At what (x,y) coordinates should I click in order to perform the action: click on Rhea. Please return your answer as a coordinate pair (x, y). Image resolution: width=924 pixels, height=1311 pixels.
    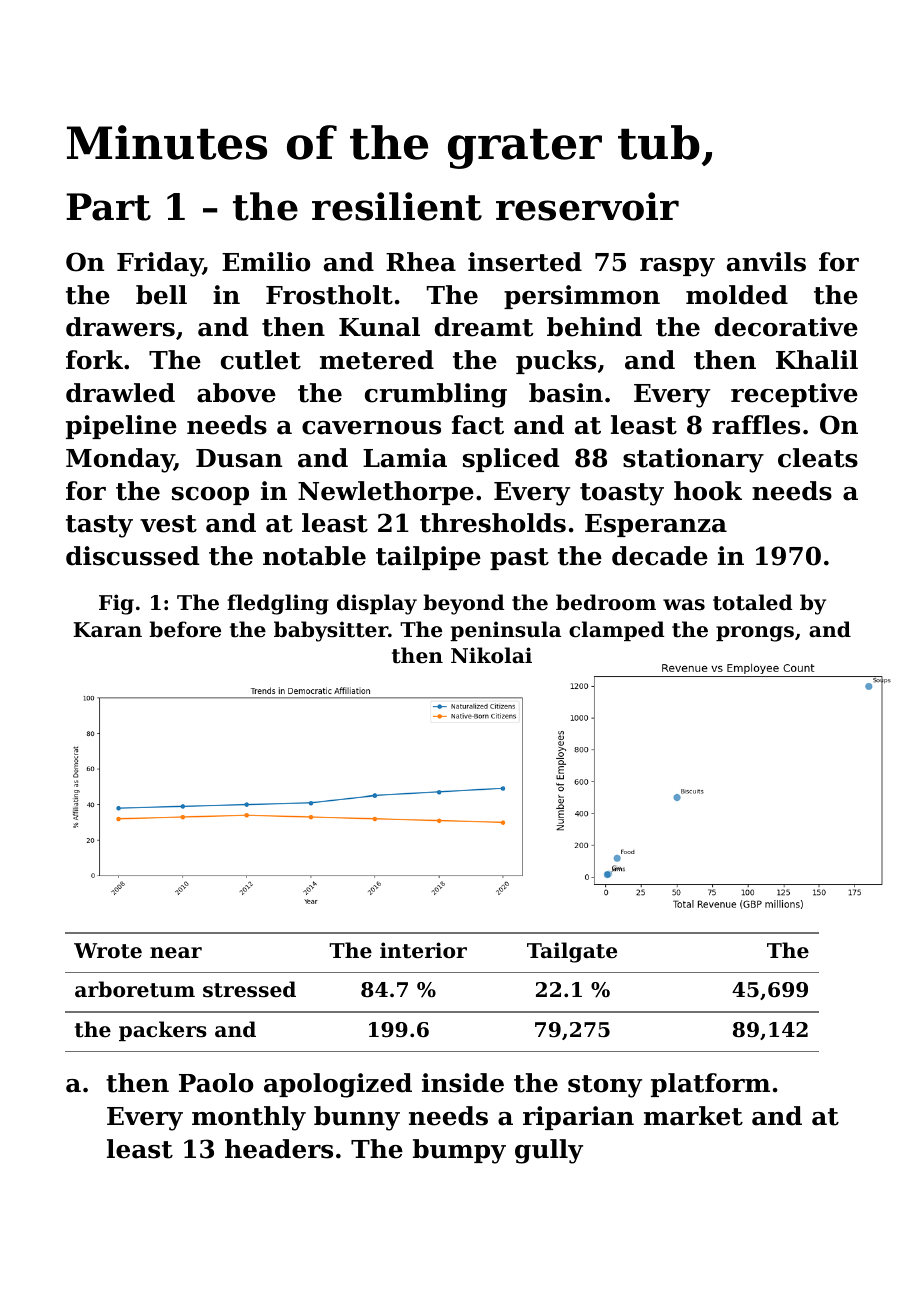
    Looking at the image, I should click on (421, 262).
